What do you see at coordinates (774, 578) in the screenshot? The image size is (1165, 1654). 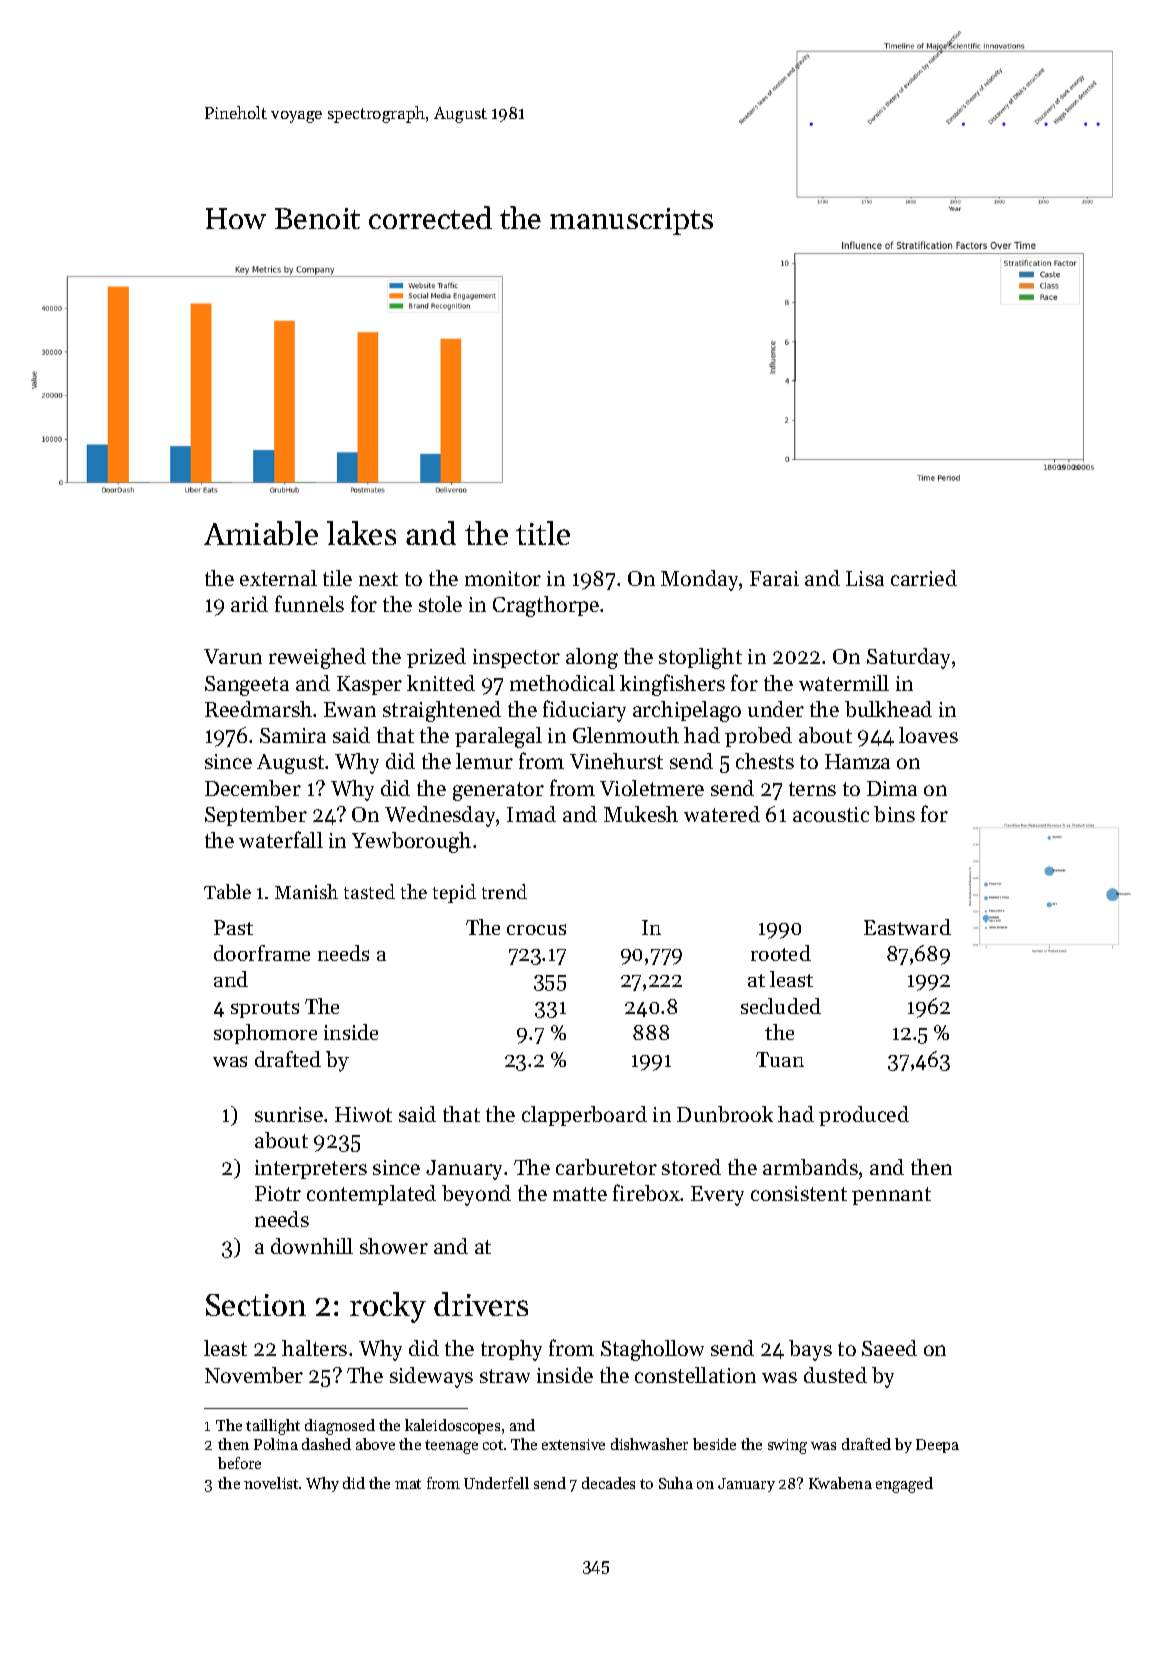 I see `Farai` at bounding box center [774, 578].
